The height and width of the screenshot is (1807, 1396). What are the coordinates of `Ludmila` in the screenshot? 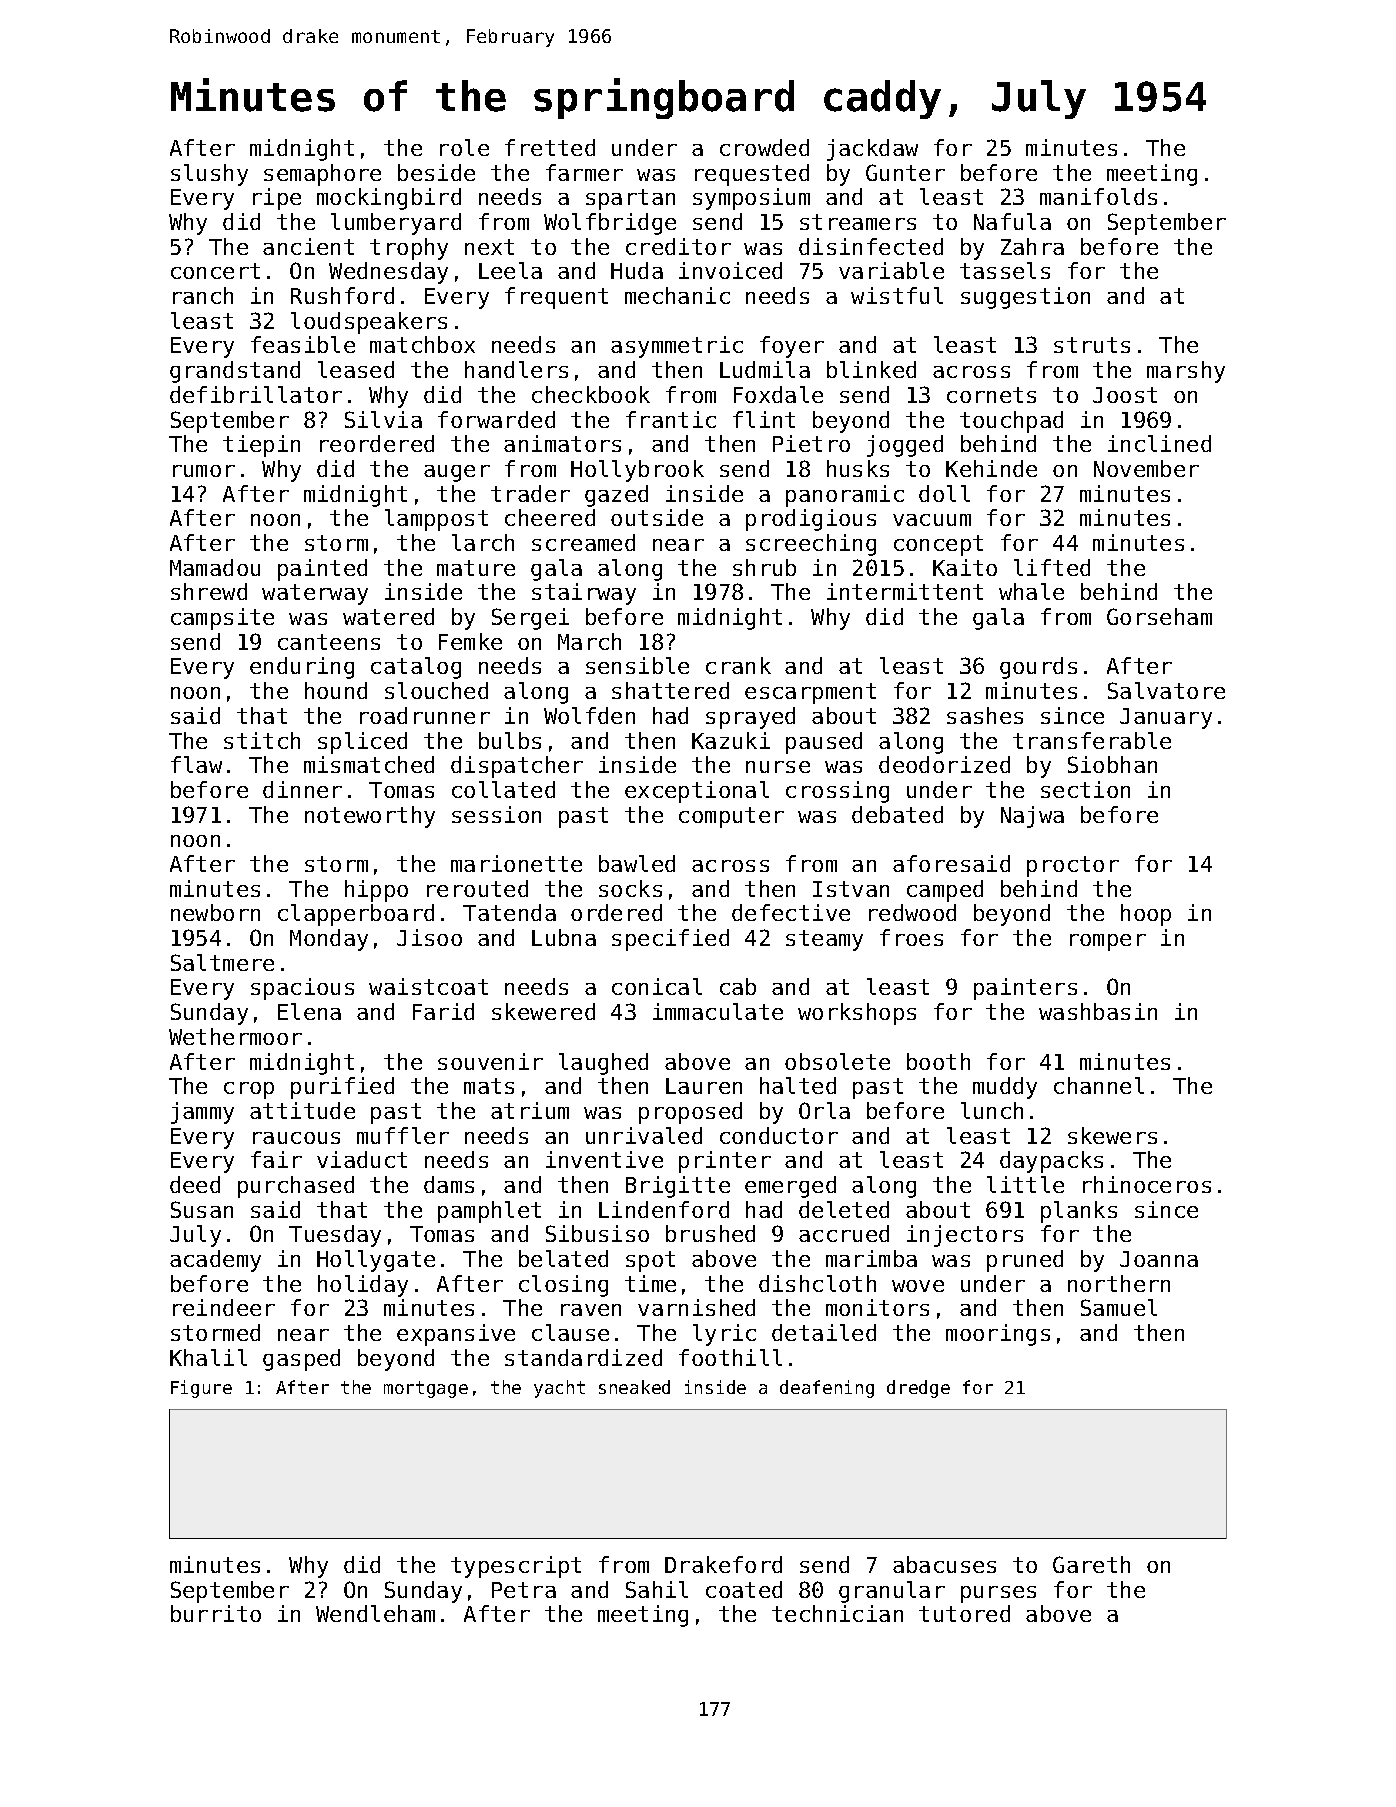 It's located at (765, 369).
